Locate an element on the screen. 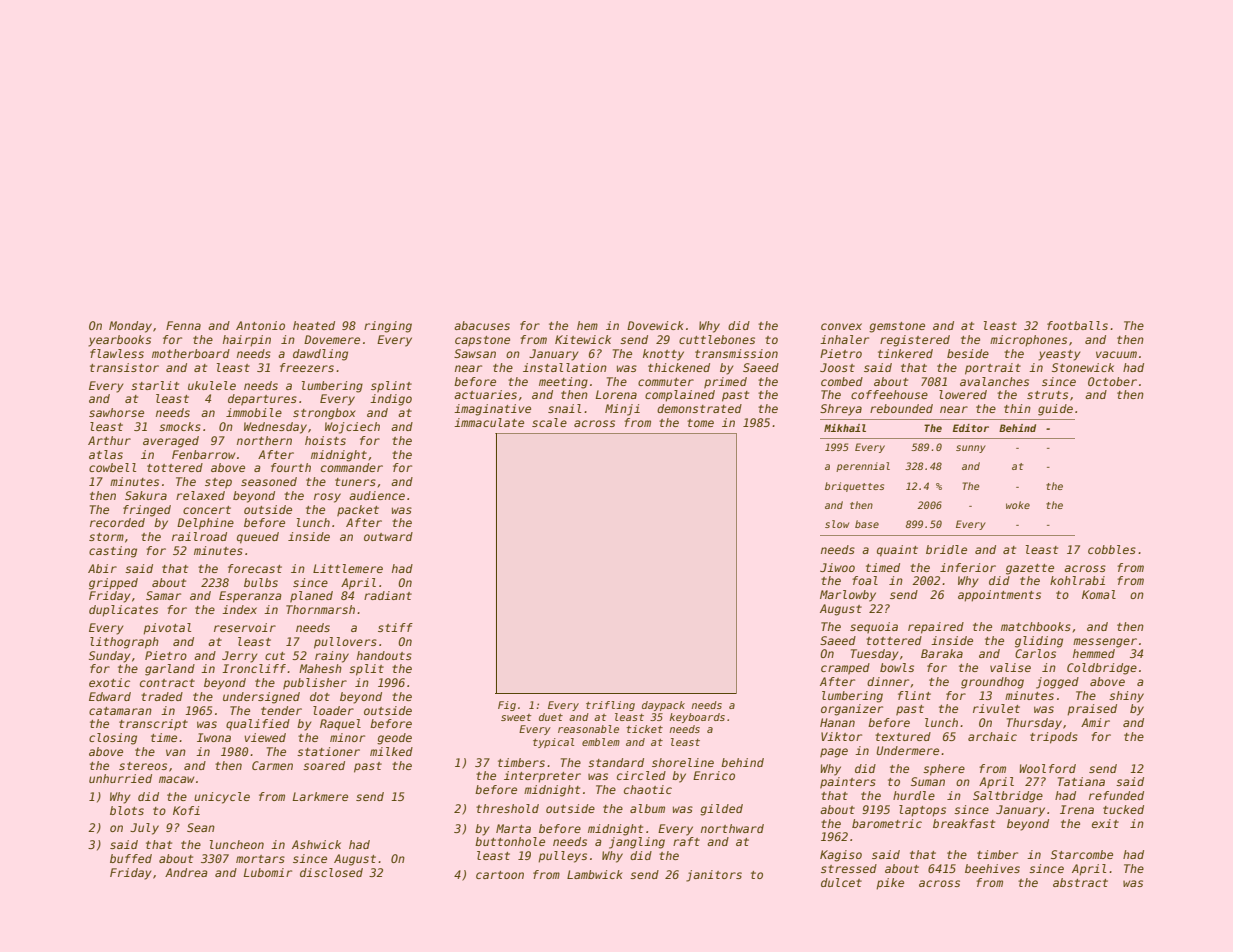  motherboard is located at coordinates (191, 353).
